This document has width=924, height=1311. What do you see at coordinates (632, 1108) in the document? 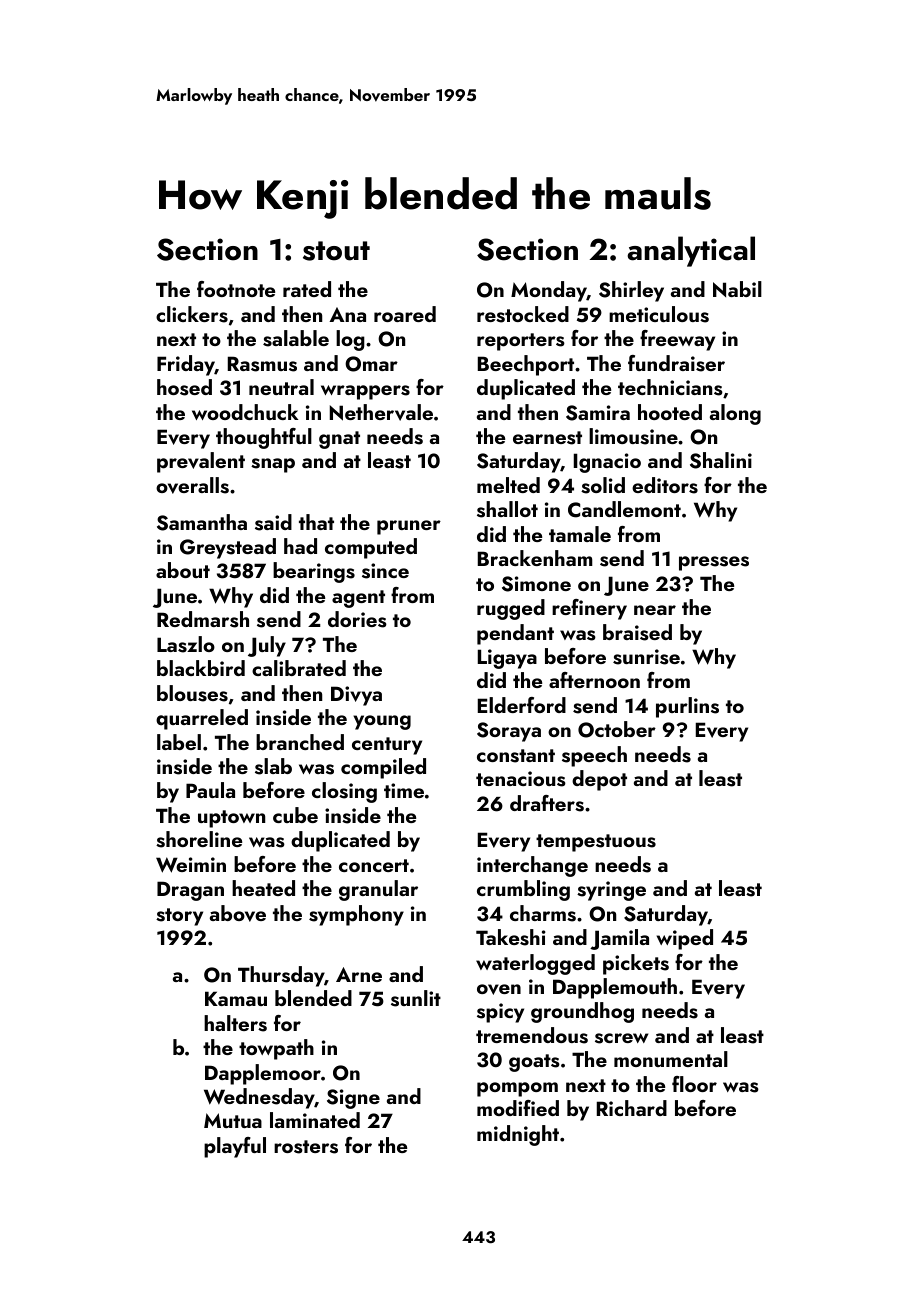
I see `Richard` at bounding box center [632, 1108].
